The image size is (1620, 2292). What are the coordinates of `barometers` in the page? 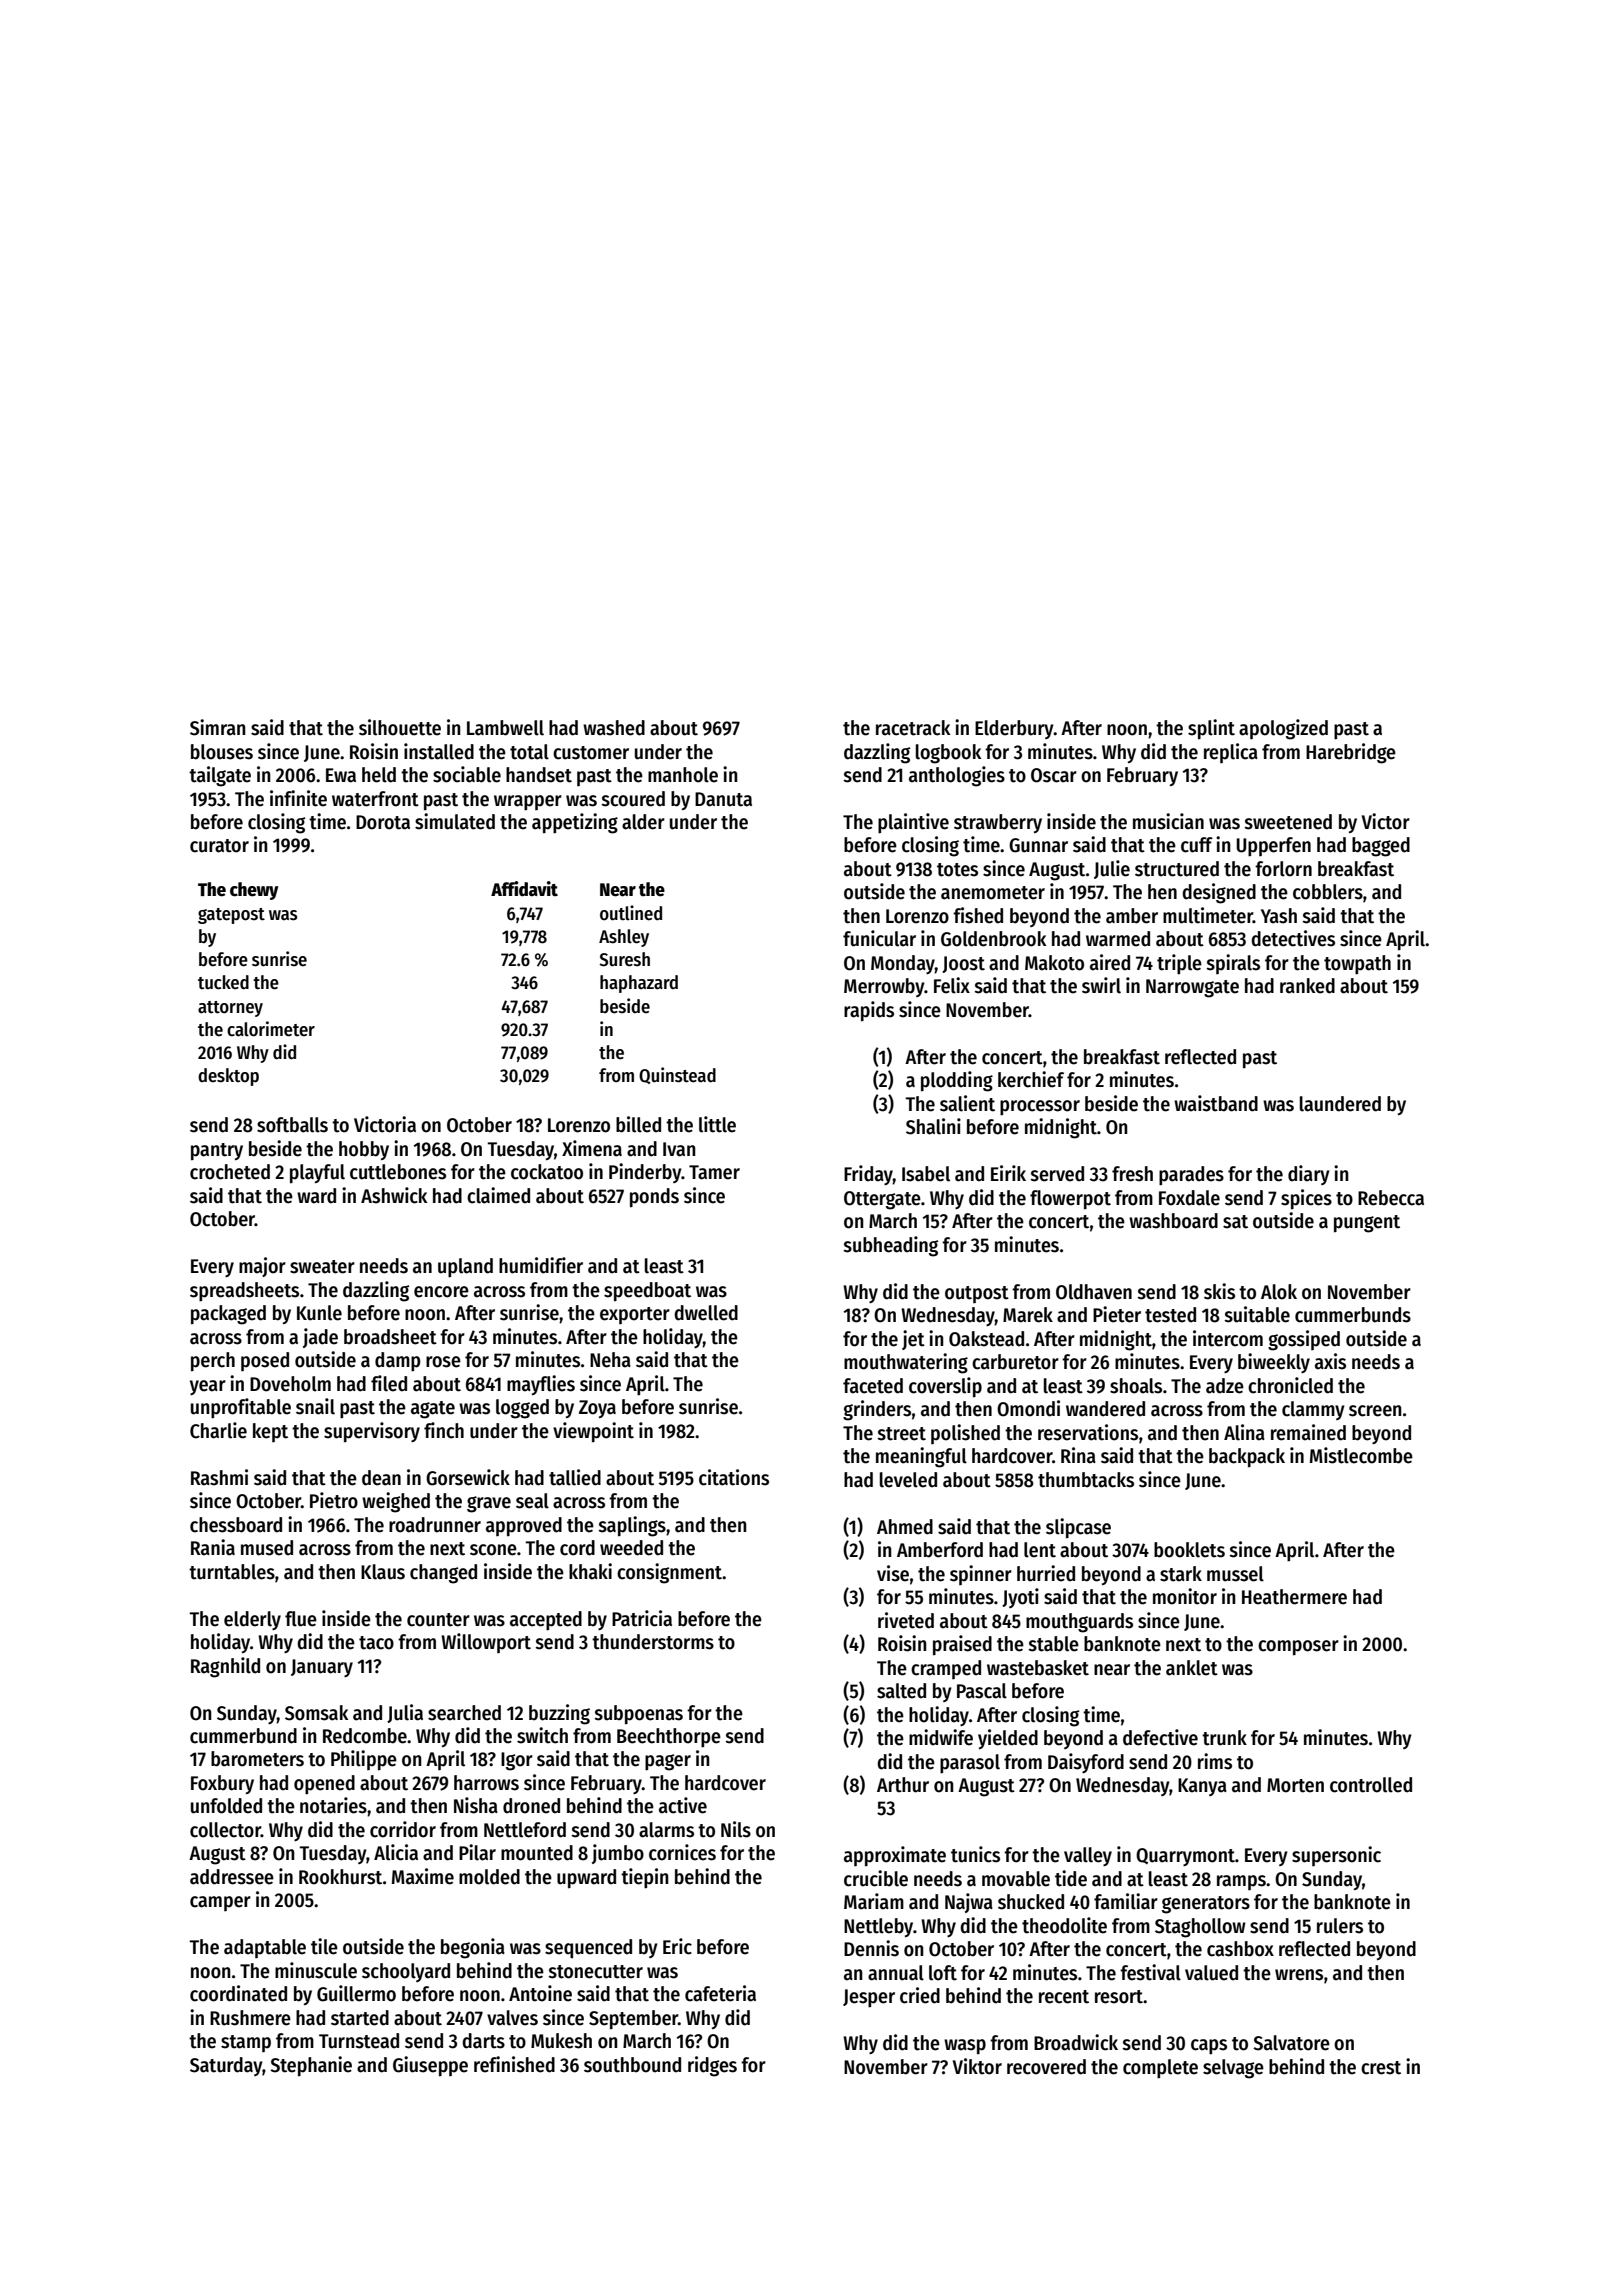 It's located at (257, 1759).
